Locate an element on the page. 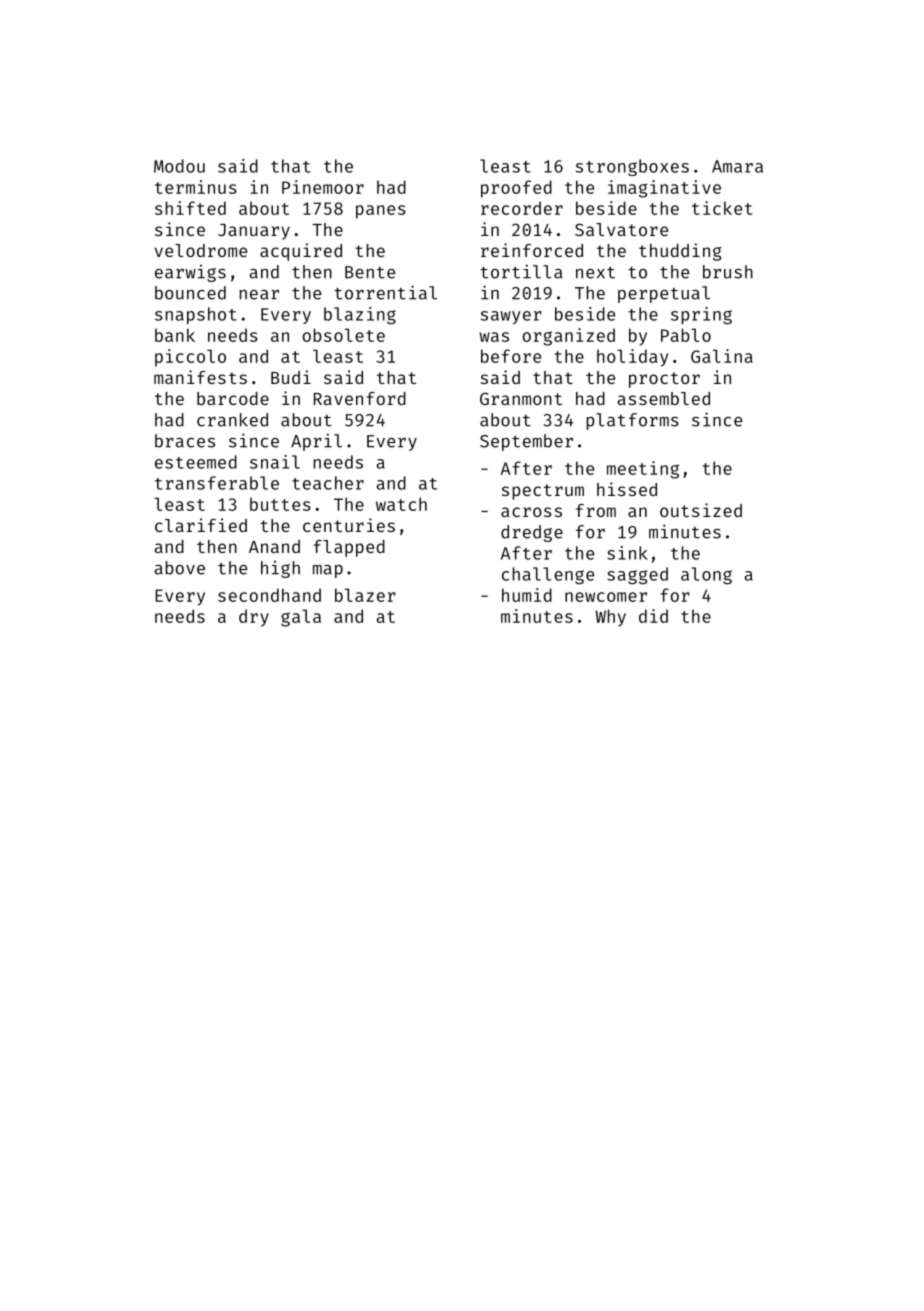 The height and width of the page is (1311, 924). outsized is located at coordinates (701, 510).
